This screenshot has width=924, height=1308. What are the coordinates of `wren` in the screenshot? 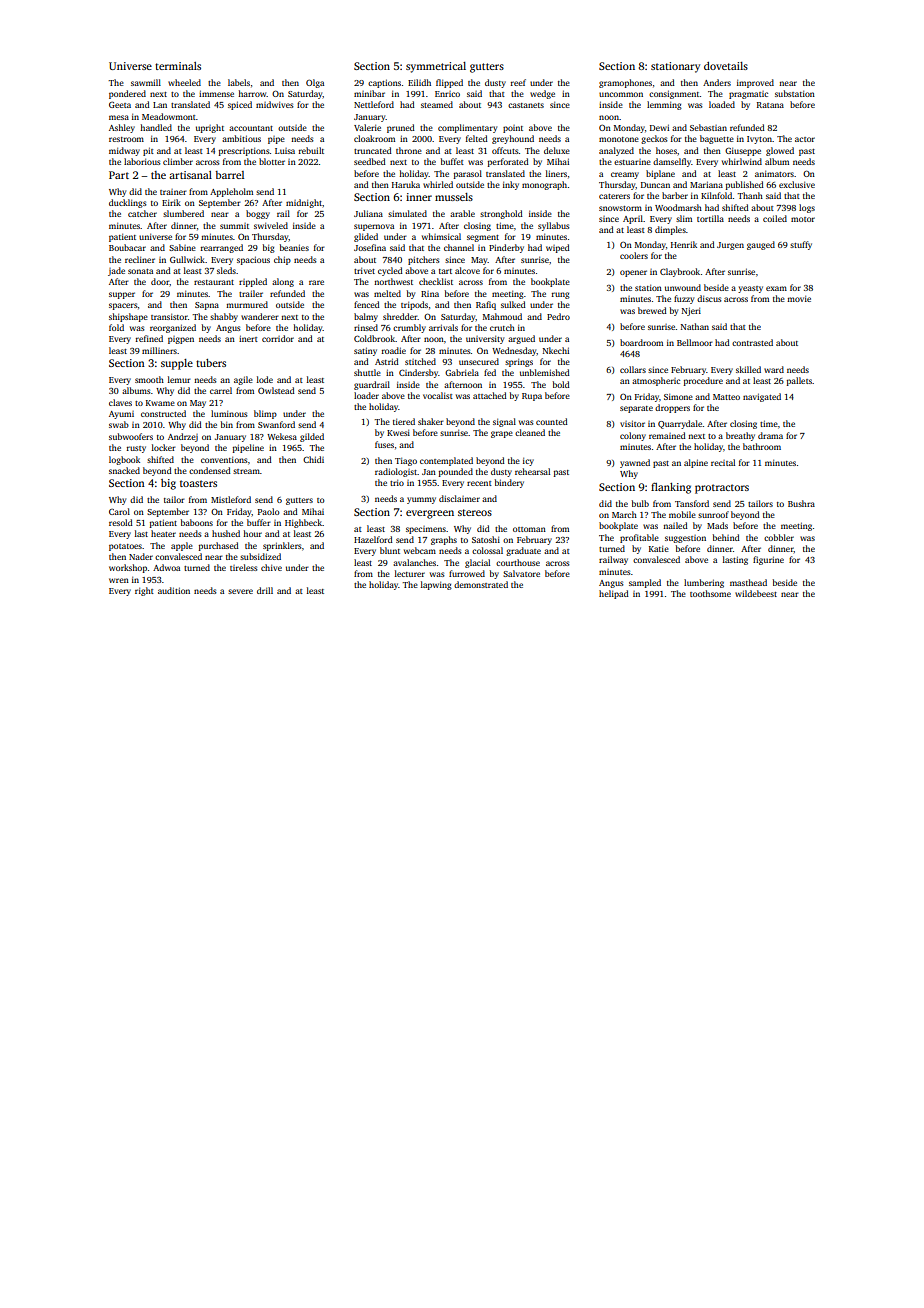 It's located at (119, 580).
